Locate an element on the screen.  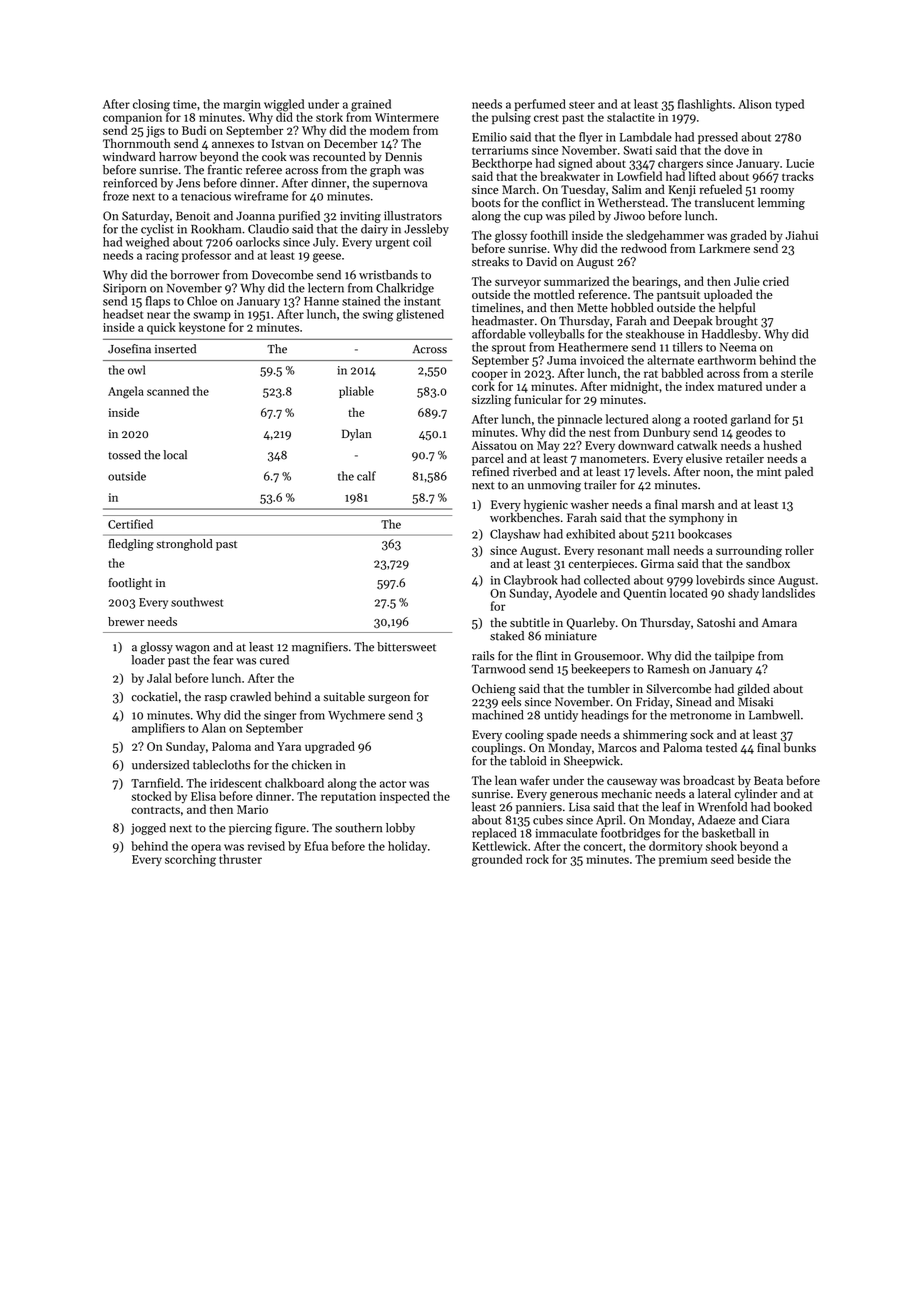
Amara is located at coordinates (779, 622).
